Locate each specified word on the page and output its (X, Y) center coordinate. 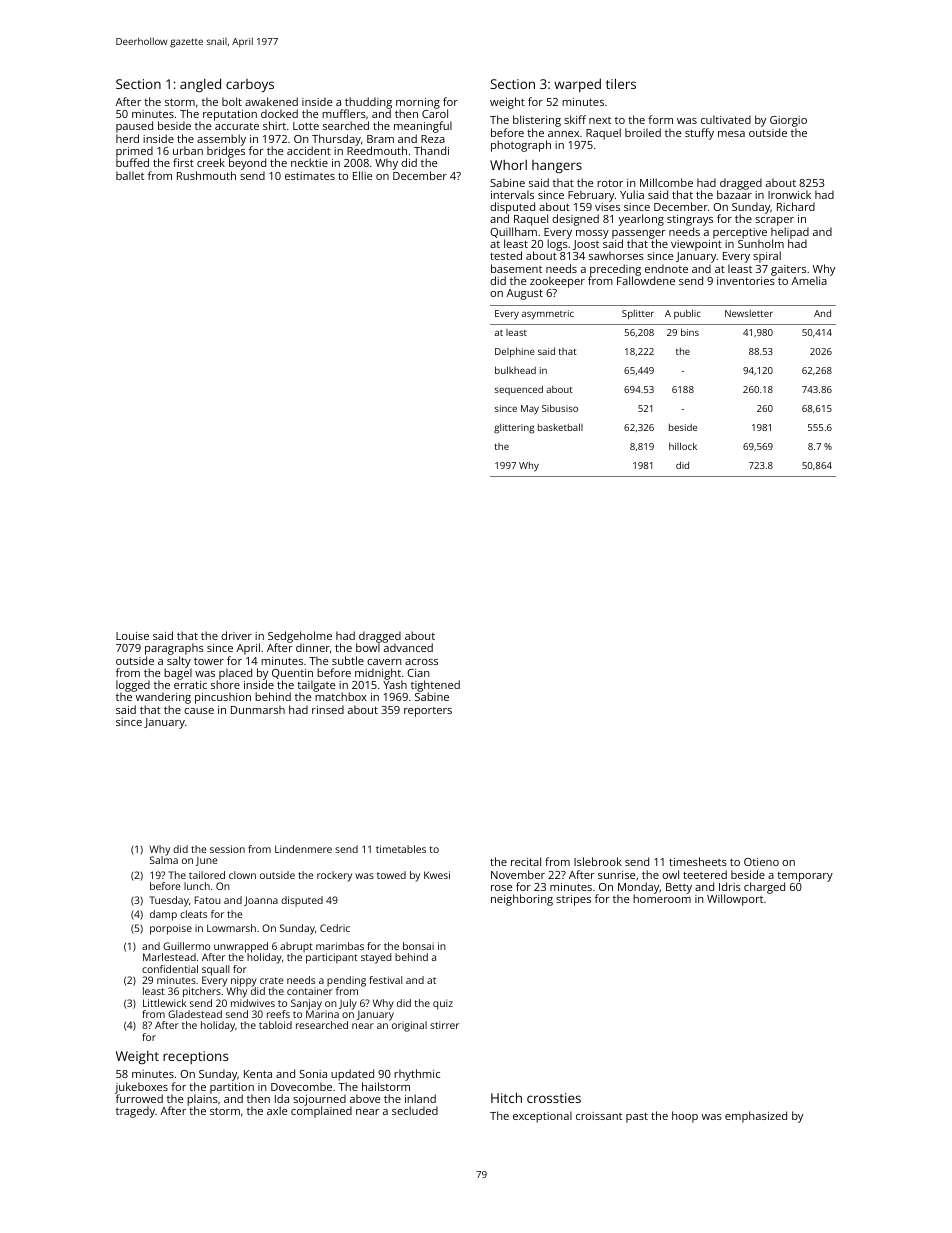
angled (200, 85)
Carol (435, 114)
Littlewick (164, 1003)
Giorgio (788, 121)
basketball (560, 427)
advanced (408, 648)
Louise (132, 636)
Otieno (761, 862)
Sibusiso (560, 408)
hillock (683, 446)
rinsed (328, 709)
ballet (130, 175)
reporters (428, 712)
